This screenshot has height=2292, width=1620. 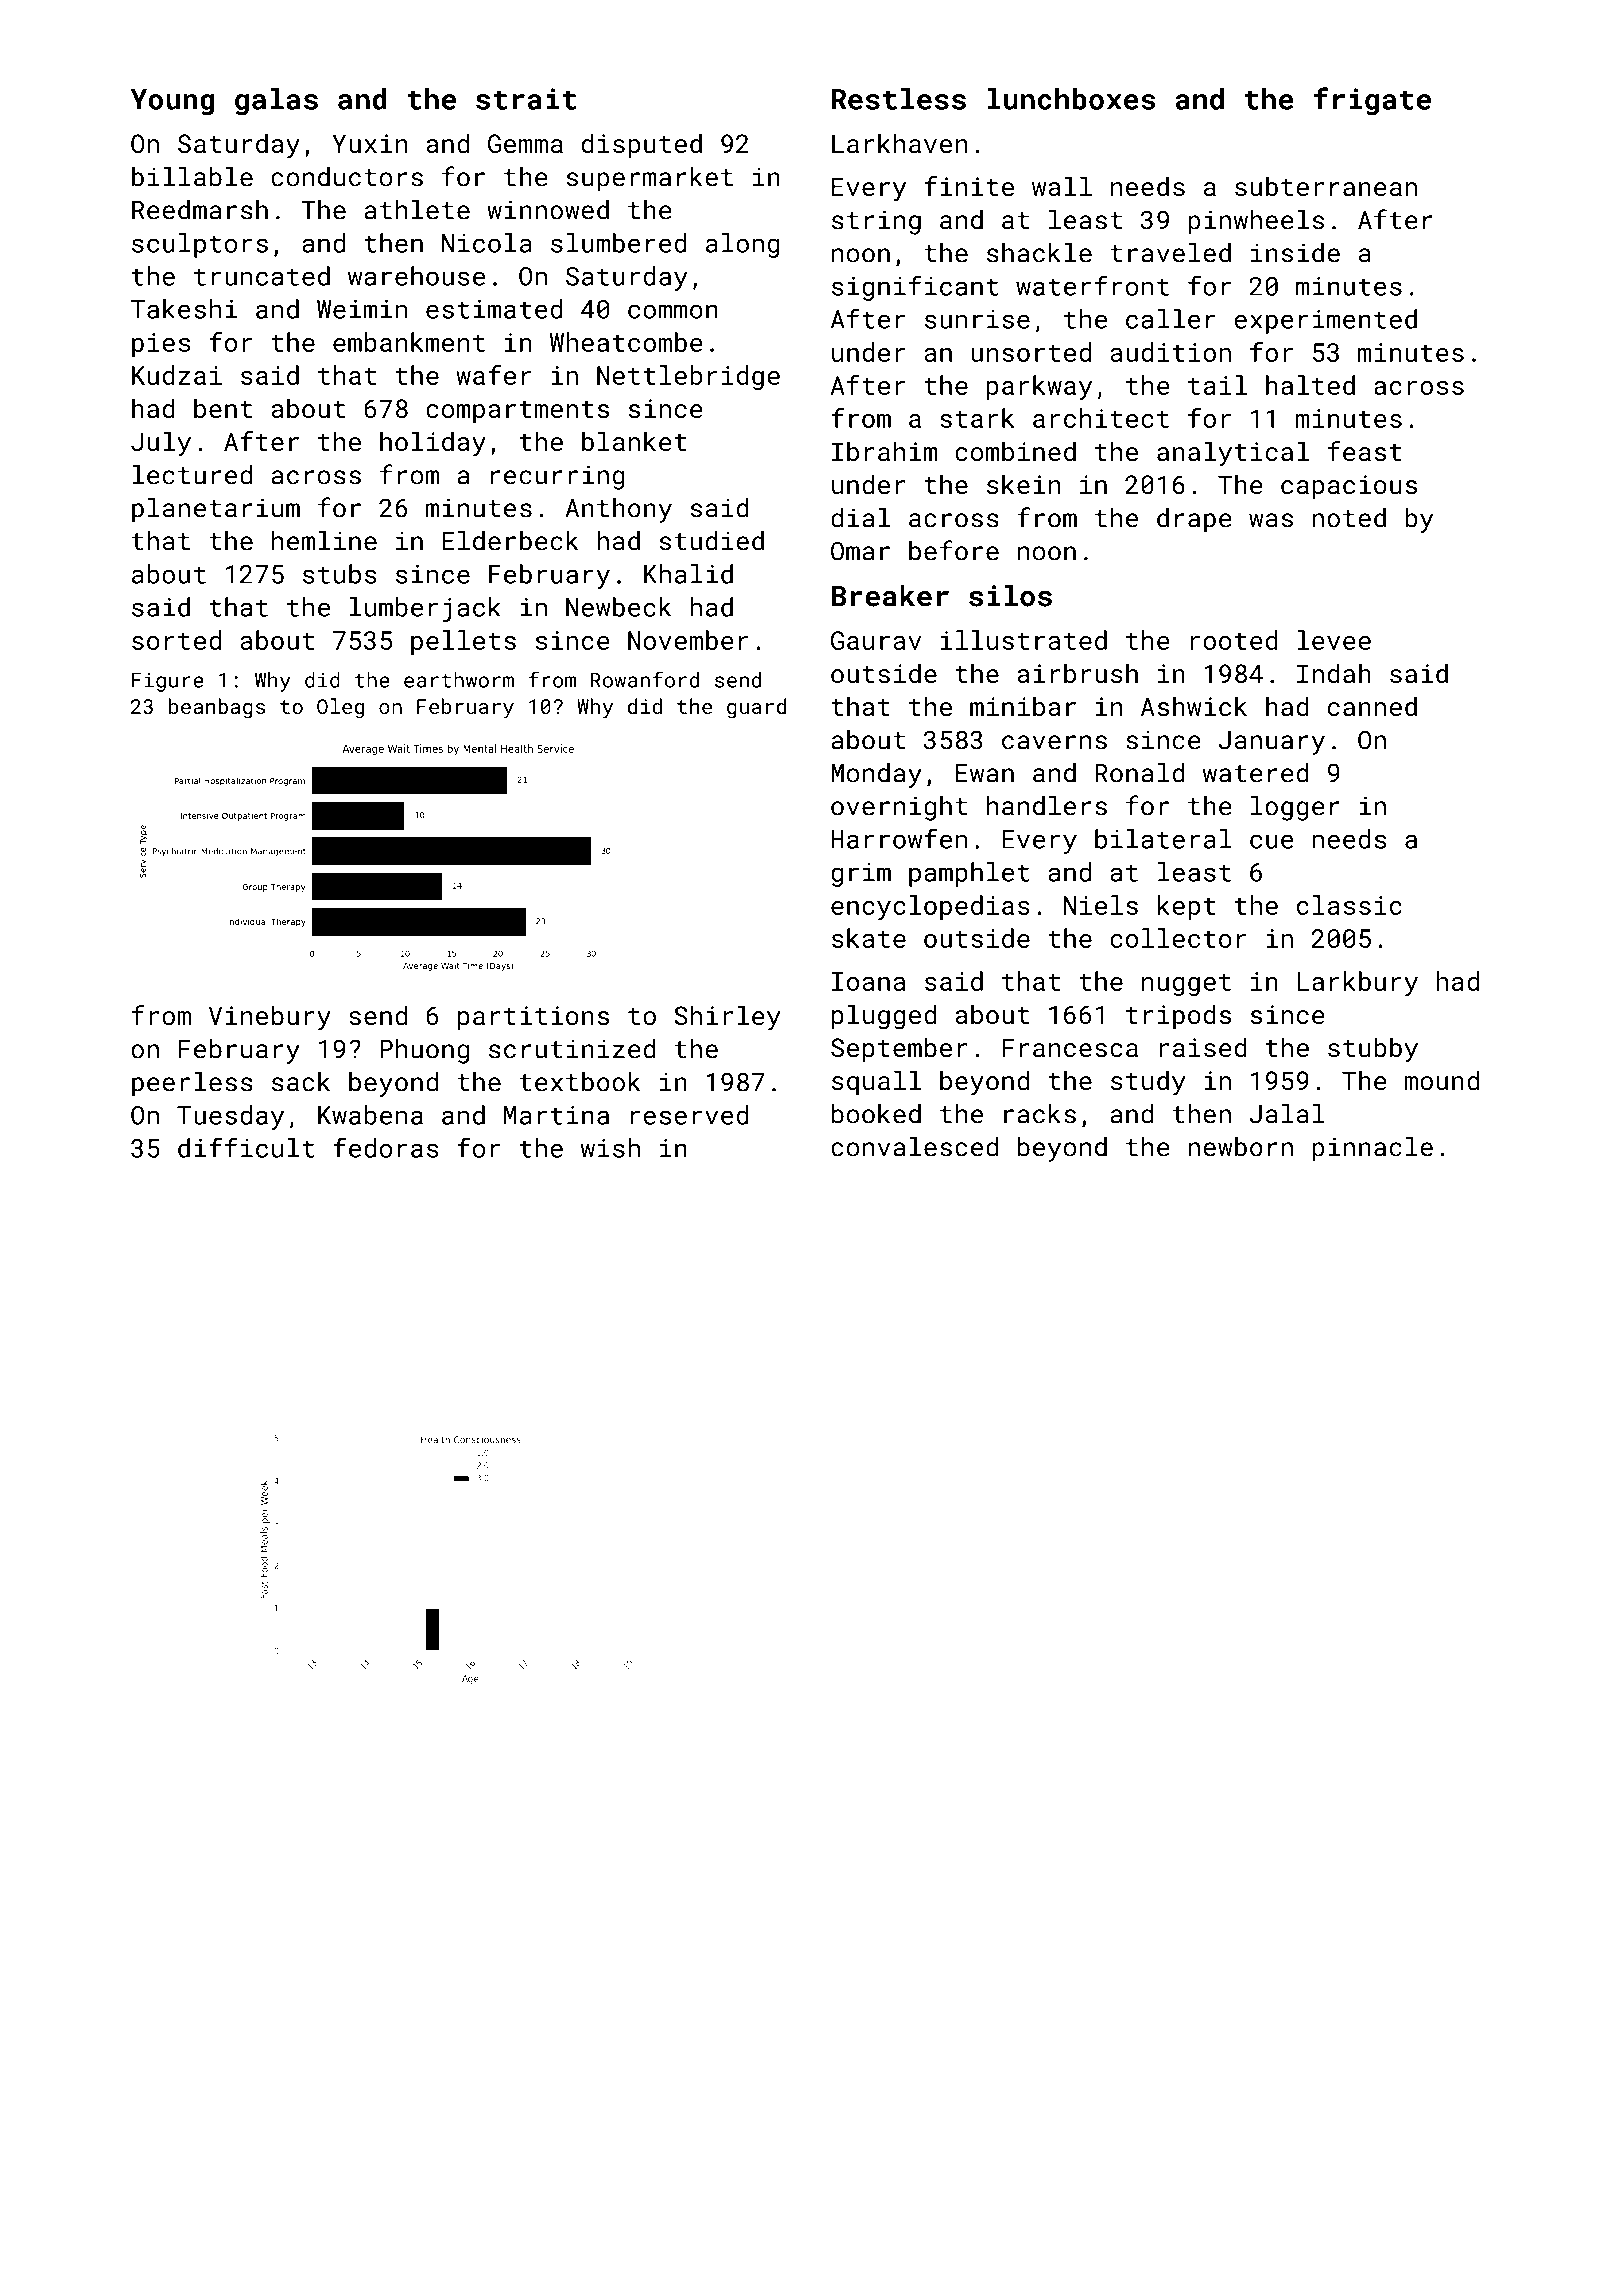 What do you see at coordinates (416, 276) in the screenshot?
I see `warehouse` at bounding box center [416, 276].
